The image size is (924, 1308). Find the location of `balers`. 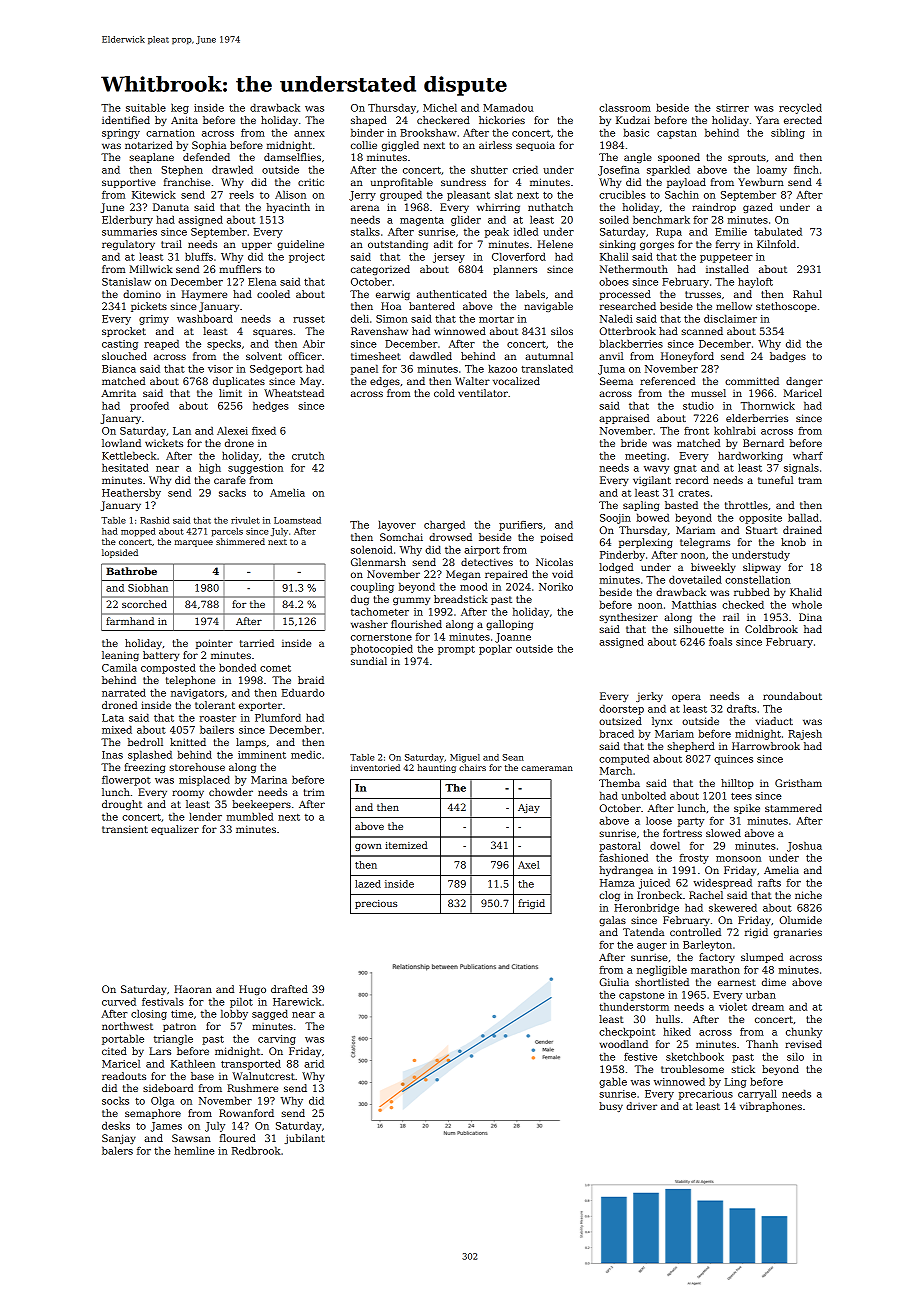

balers is located at coordinates (117, 1150).
